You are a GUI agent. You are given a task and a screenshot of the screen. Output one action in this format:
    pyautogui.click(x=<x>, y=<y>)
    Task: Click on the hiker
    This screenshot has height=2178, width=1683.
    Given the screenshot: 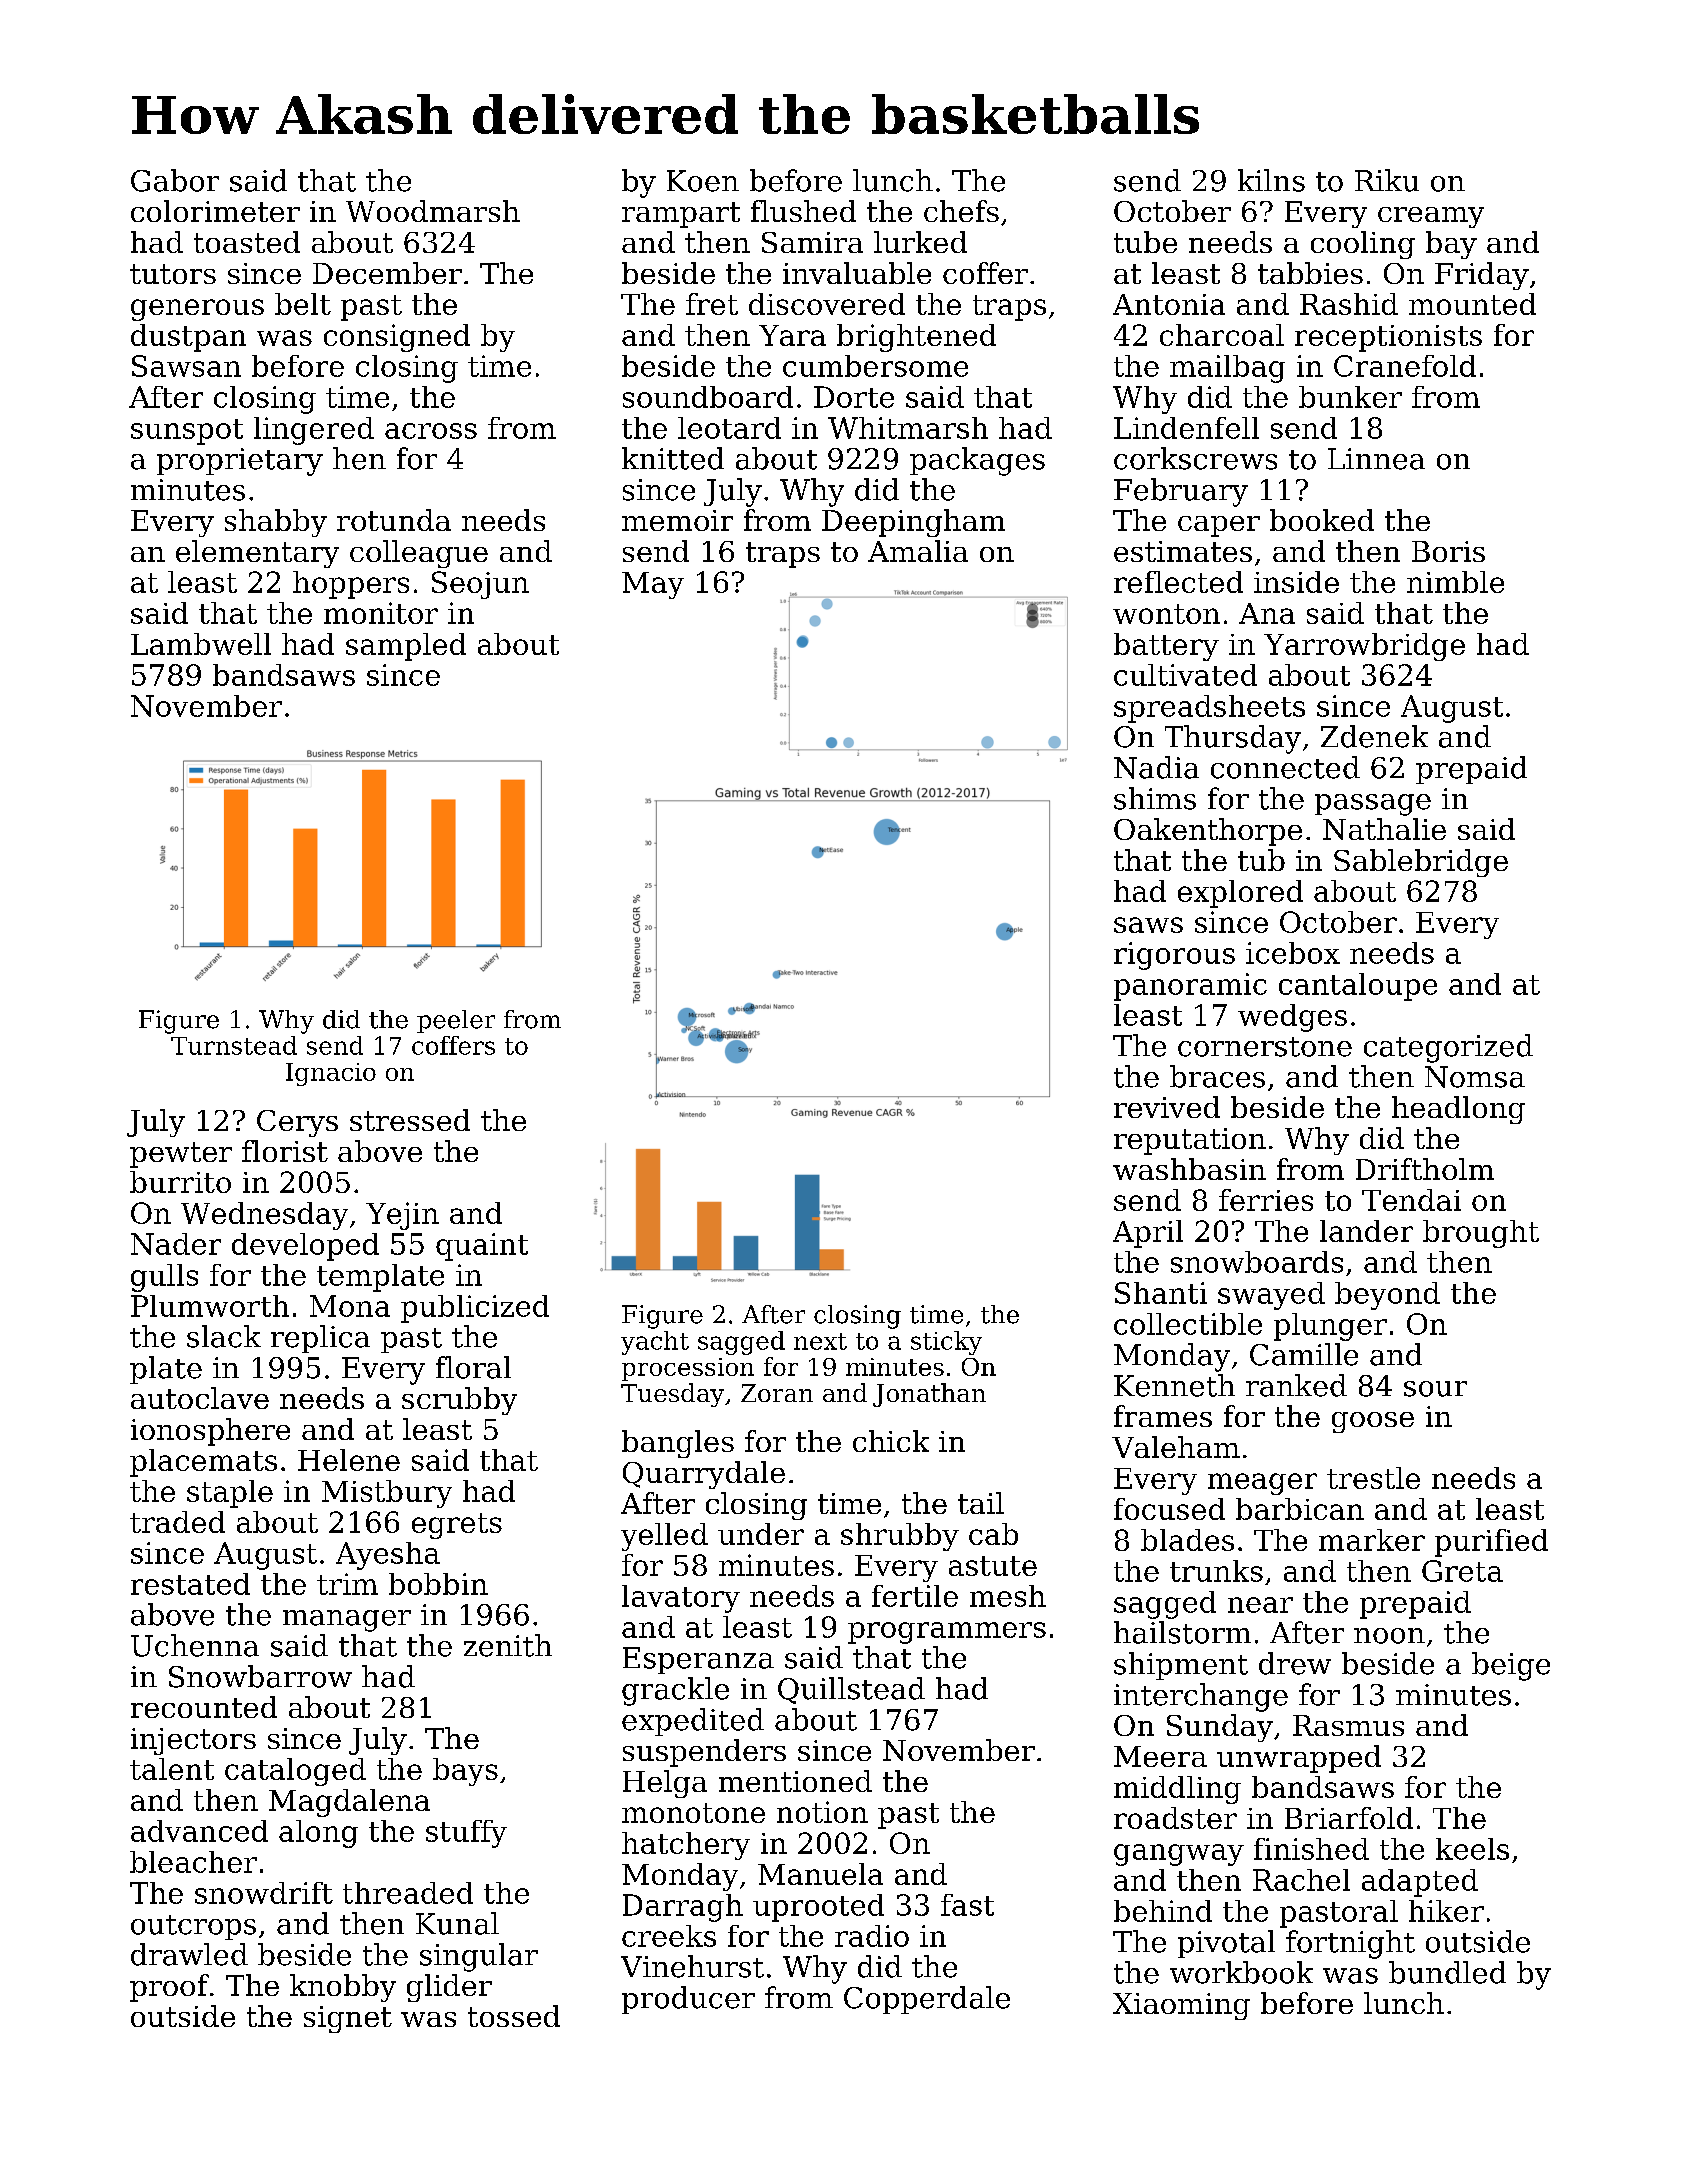 What is the action you would take?
    pyautogui.click(x=1446, y=1911)
